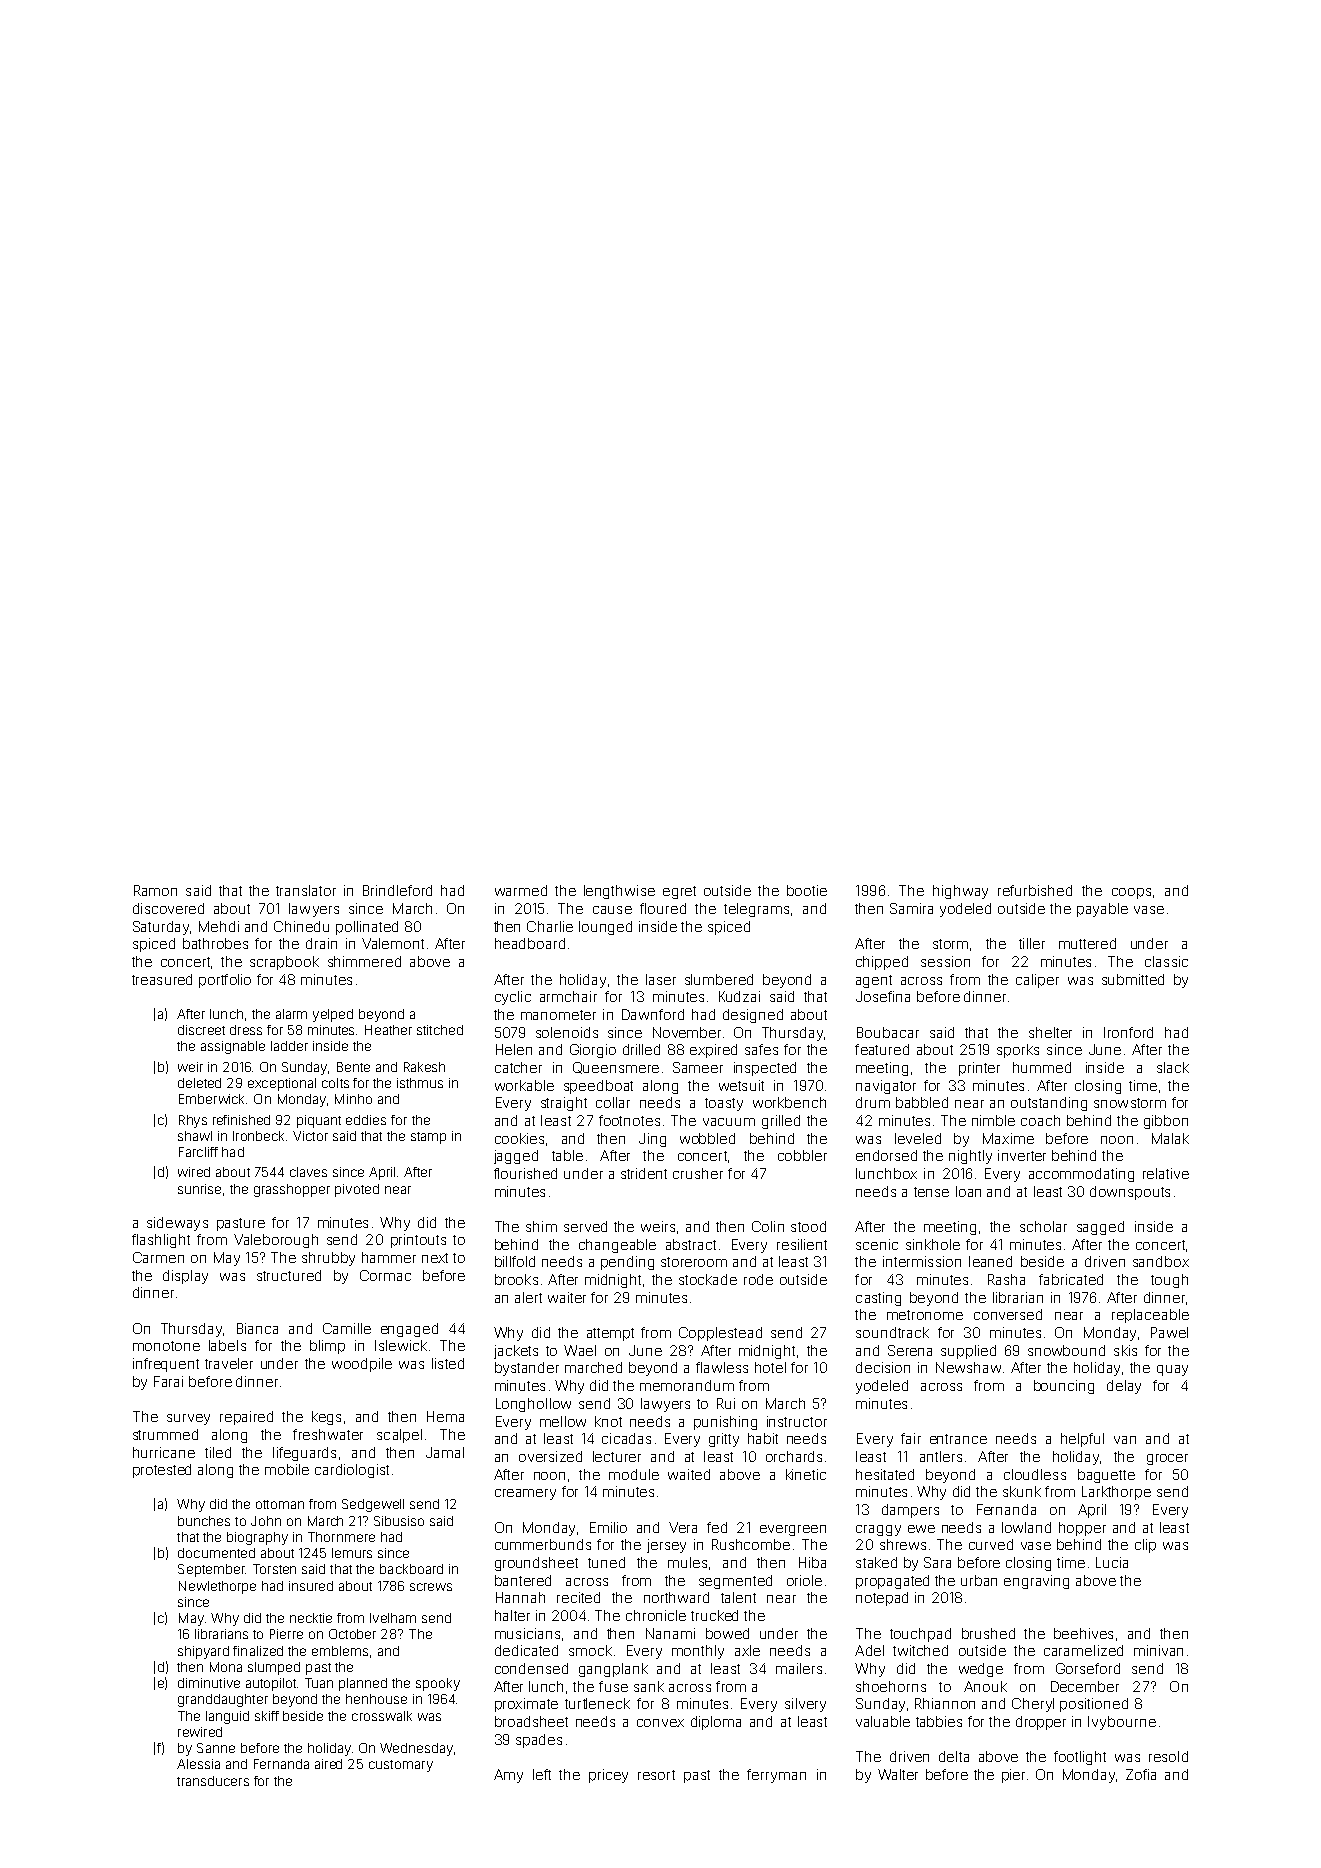 The image size is (1321, 1868). I want to click on slumbered, so click(719, 979).
